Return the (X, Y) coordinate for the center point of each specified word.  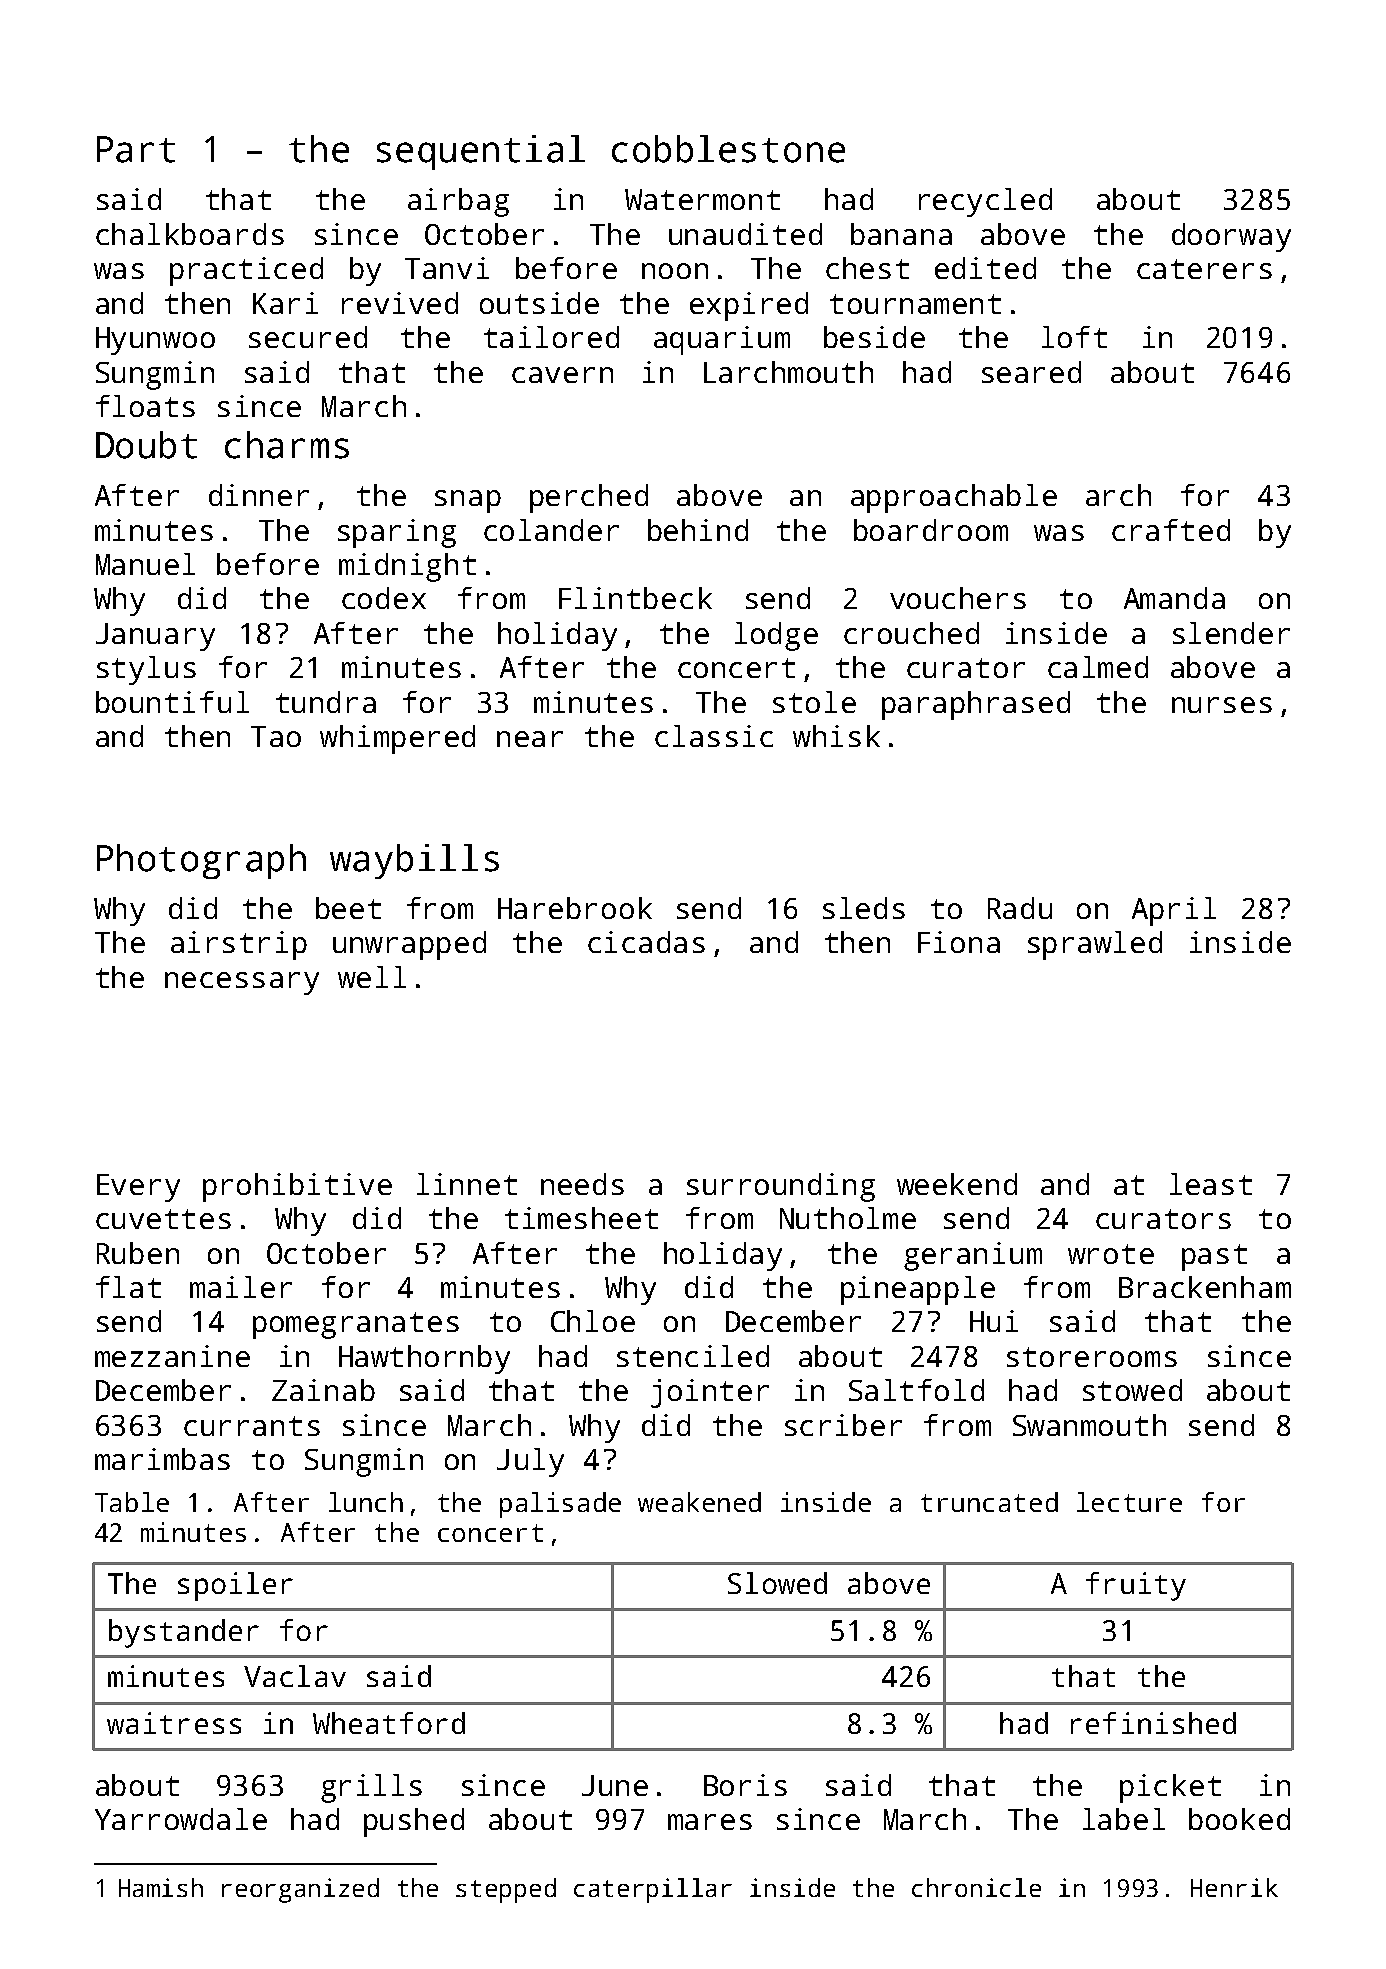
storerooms (1092, 1357)
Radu (1020, 908)
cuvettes (163, 1219)
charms (287, 445)
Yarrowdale (181, 1819)
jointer (710, 1393)
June (615, 1785)
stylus (146, 670)
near (530, 739)
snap (468, 501)
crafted (1171, 530)
